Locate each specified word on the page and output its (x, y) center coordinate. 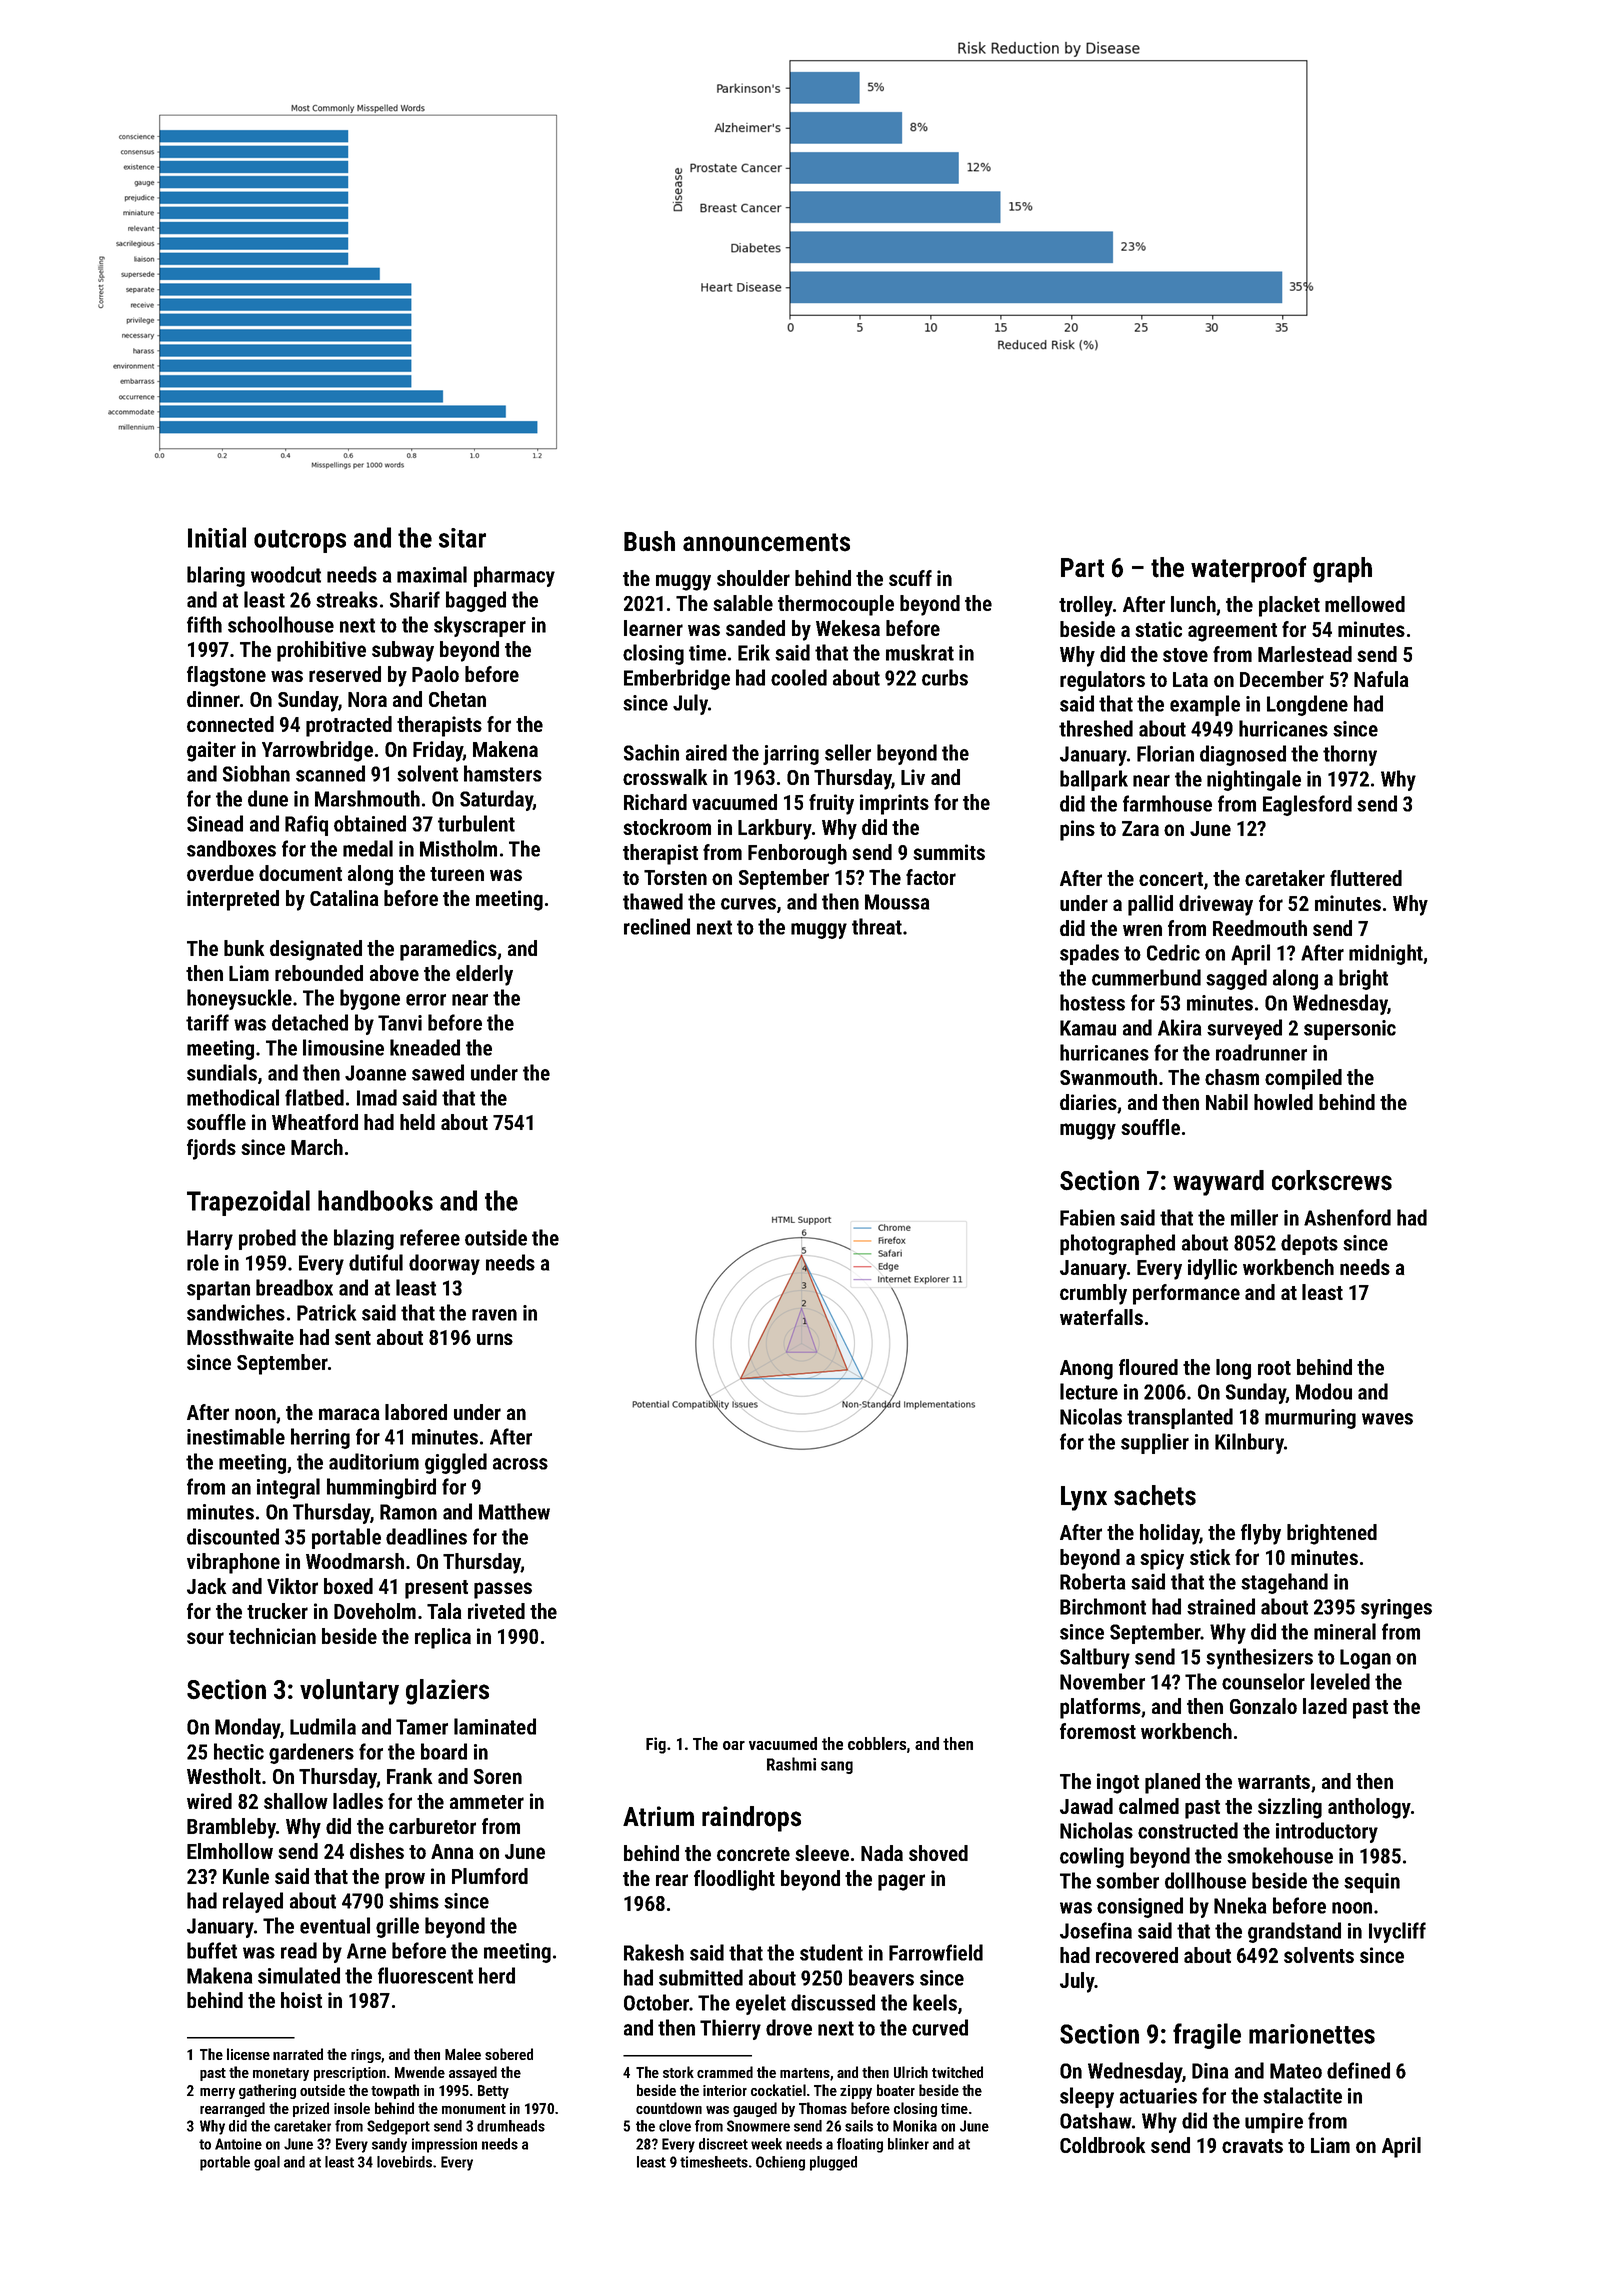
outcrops (300, 541)
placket (1289, 606)
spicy (1162, 1559)
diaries (1088, 1102)
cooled (799, 677)
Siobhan (256, 773)
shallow (296, 1801)
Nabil (1227, 1102)
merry (217, 2093)
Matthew (514, 1511)
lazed (1325, 1706)
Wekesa (848, 628)
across (520, 1464)
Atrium (658, 1816)
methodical (233, 1097)
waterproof (1249, 570)
